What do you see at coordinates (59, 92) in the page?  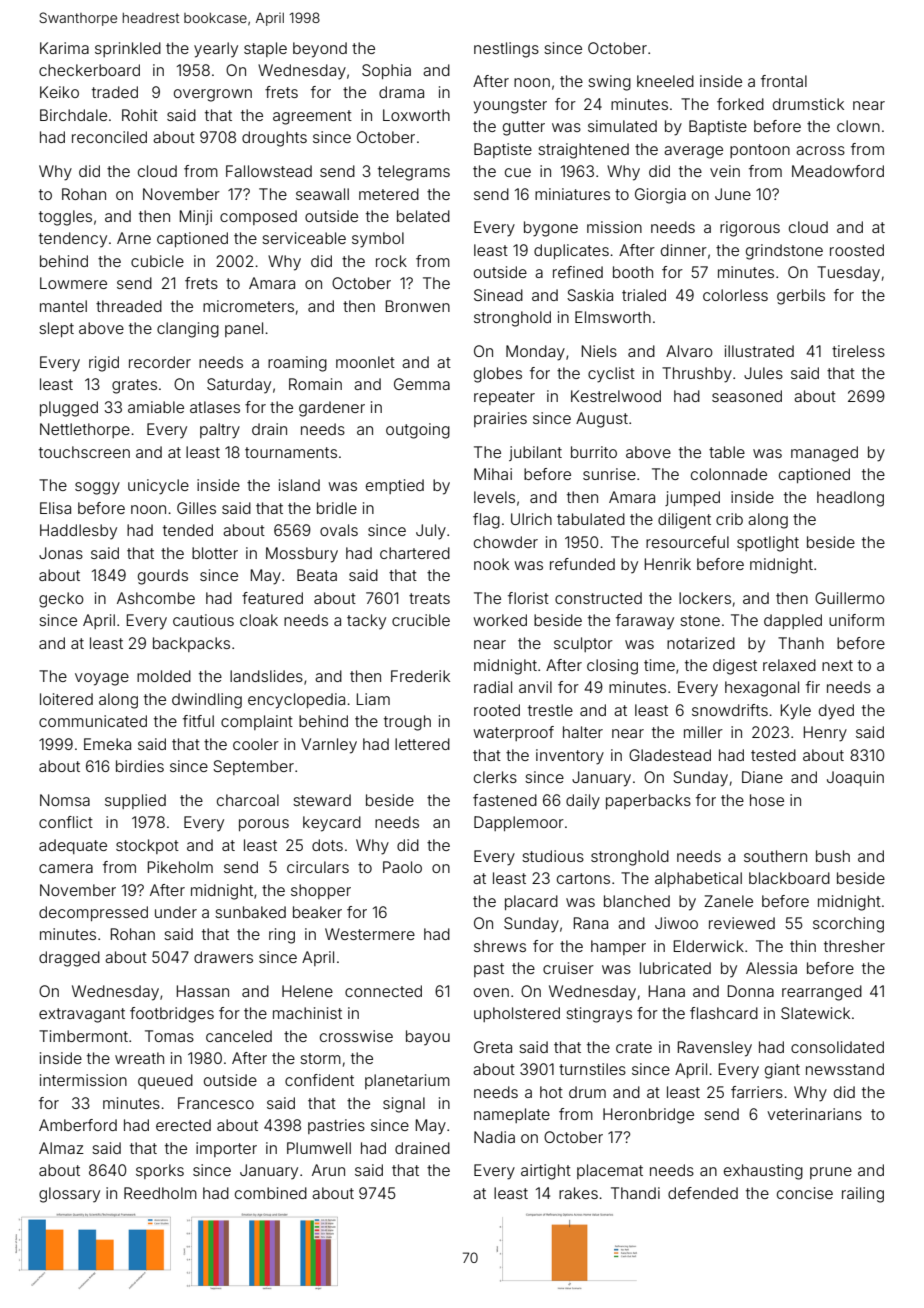 I see `Keiko` at bounding box center [59, 92].
